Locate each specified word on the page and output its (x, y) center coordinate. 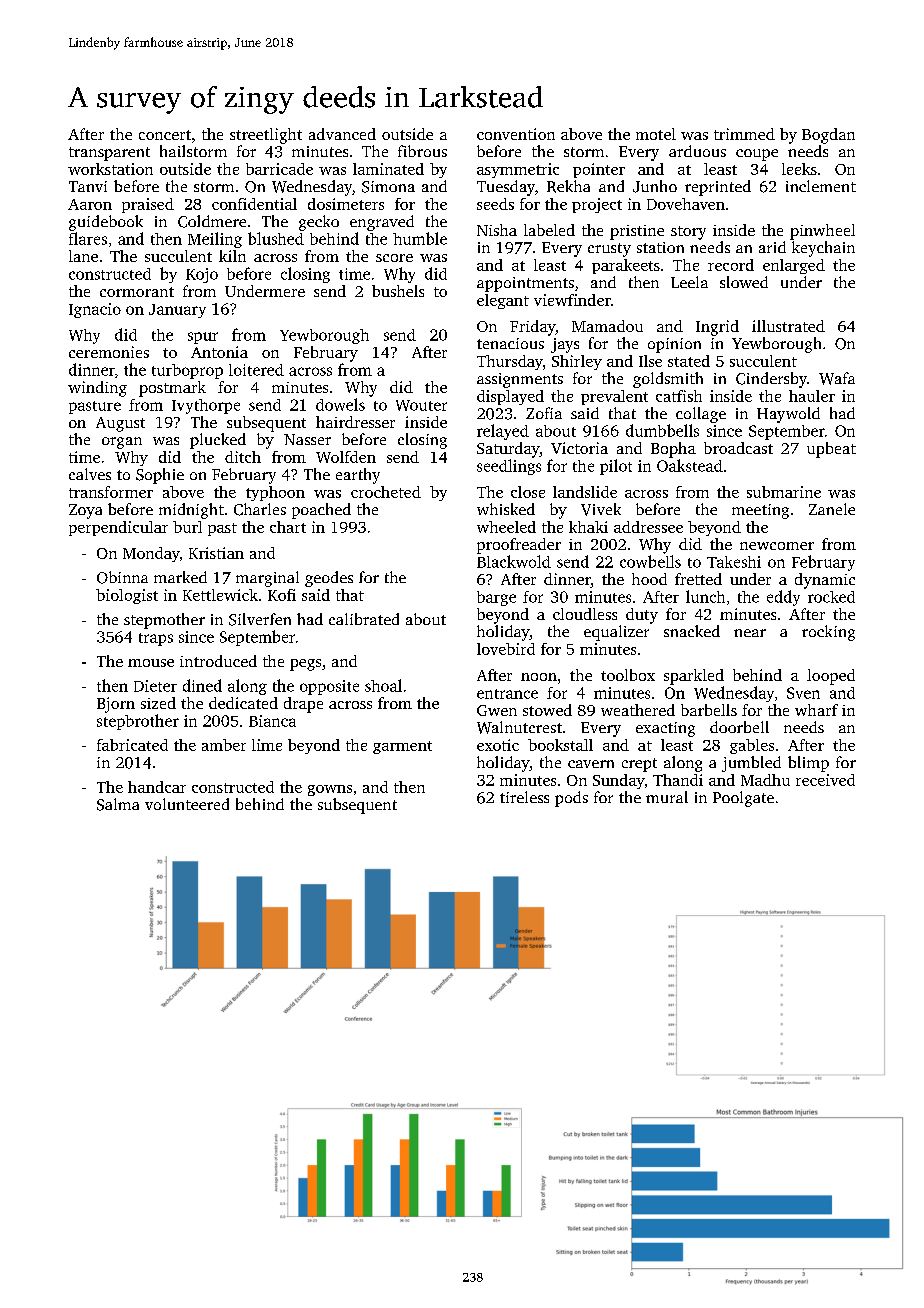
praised (148, 205)
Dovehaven (686, 204)
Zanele (832, 509)
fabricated (132, 745)
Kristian (216, 553)
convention (516, 134)
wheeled (506, 527)
